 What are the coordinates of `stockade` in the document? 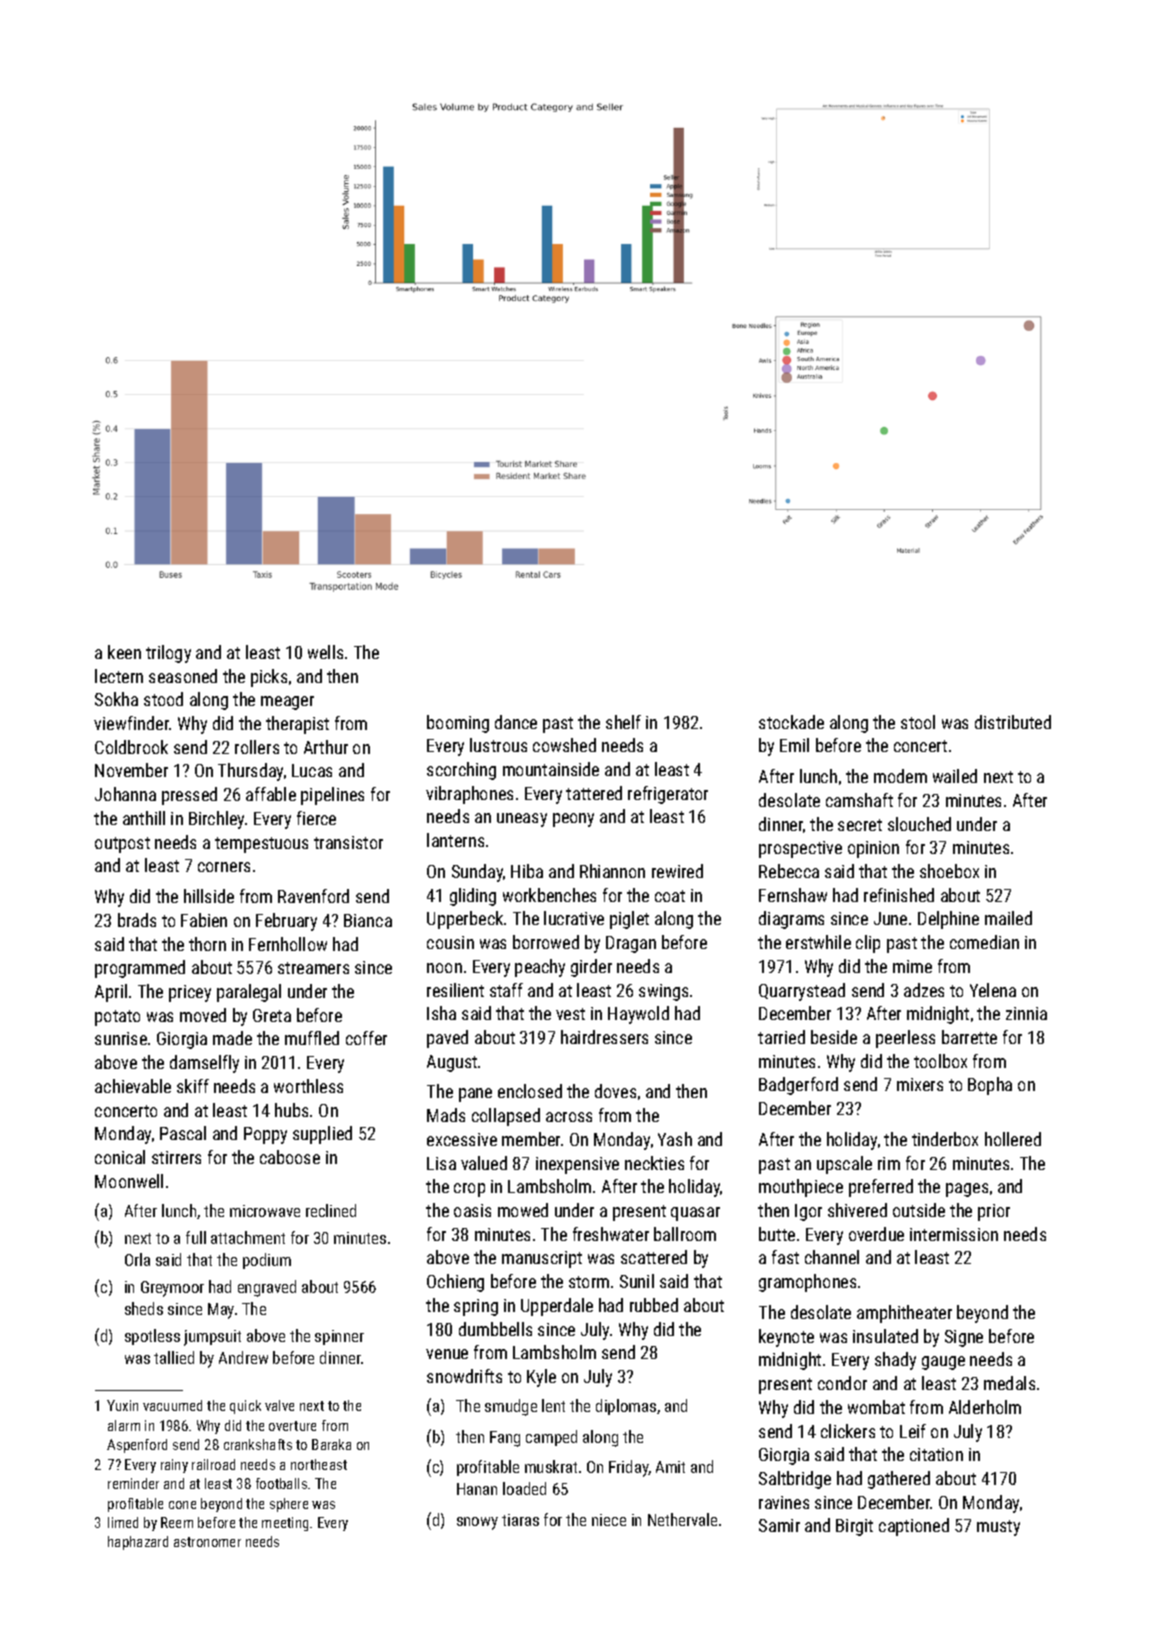 It's located at (791, 722).
